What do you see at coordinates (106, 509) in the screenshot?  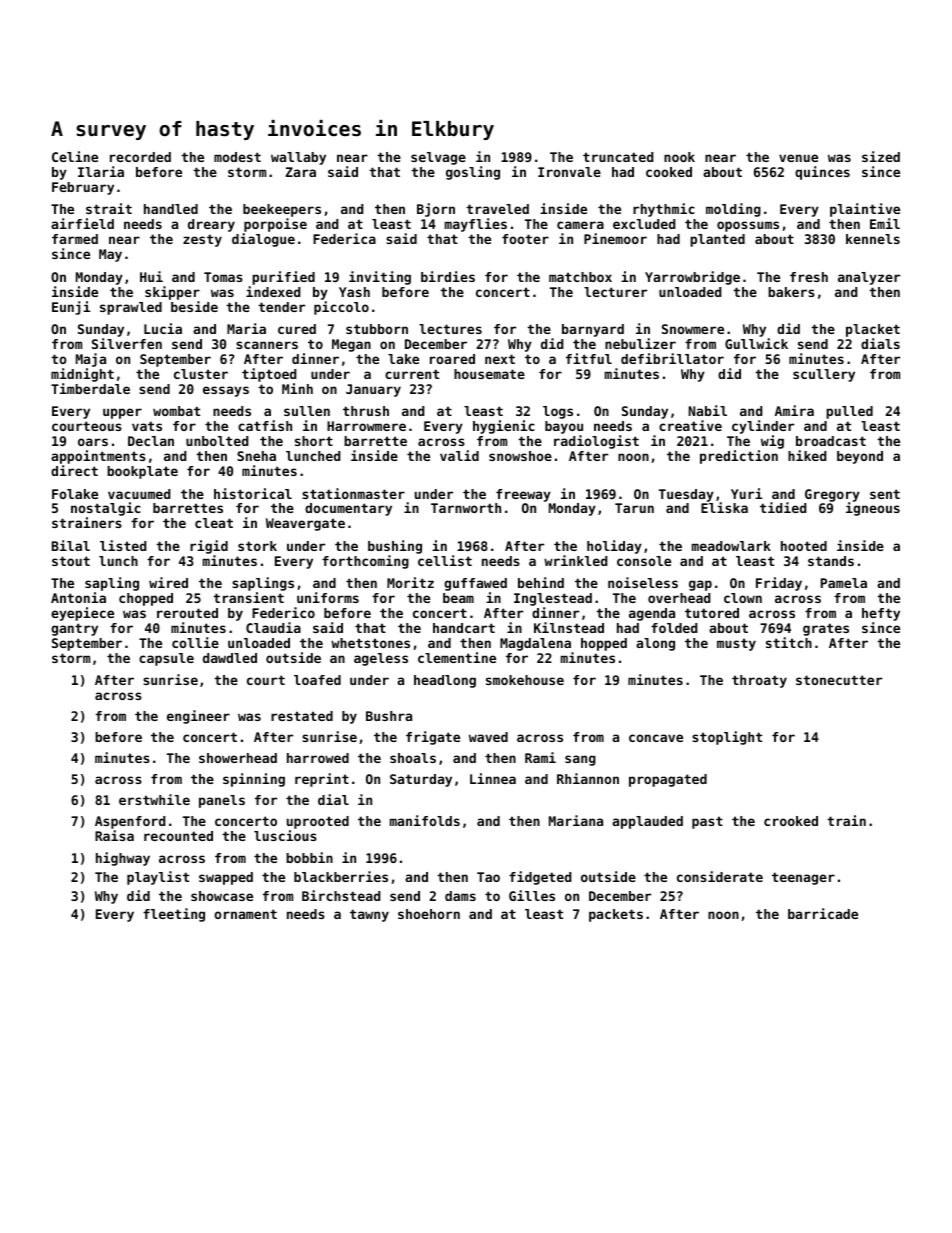 I see `nostalgic` at bounding box center [106, 509].
